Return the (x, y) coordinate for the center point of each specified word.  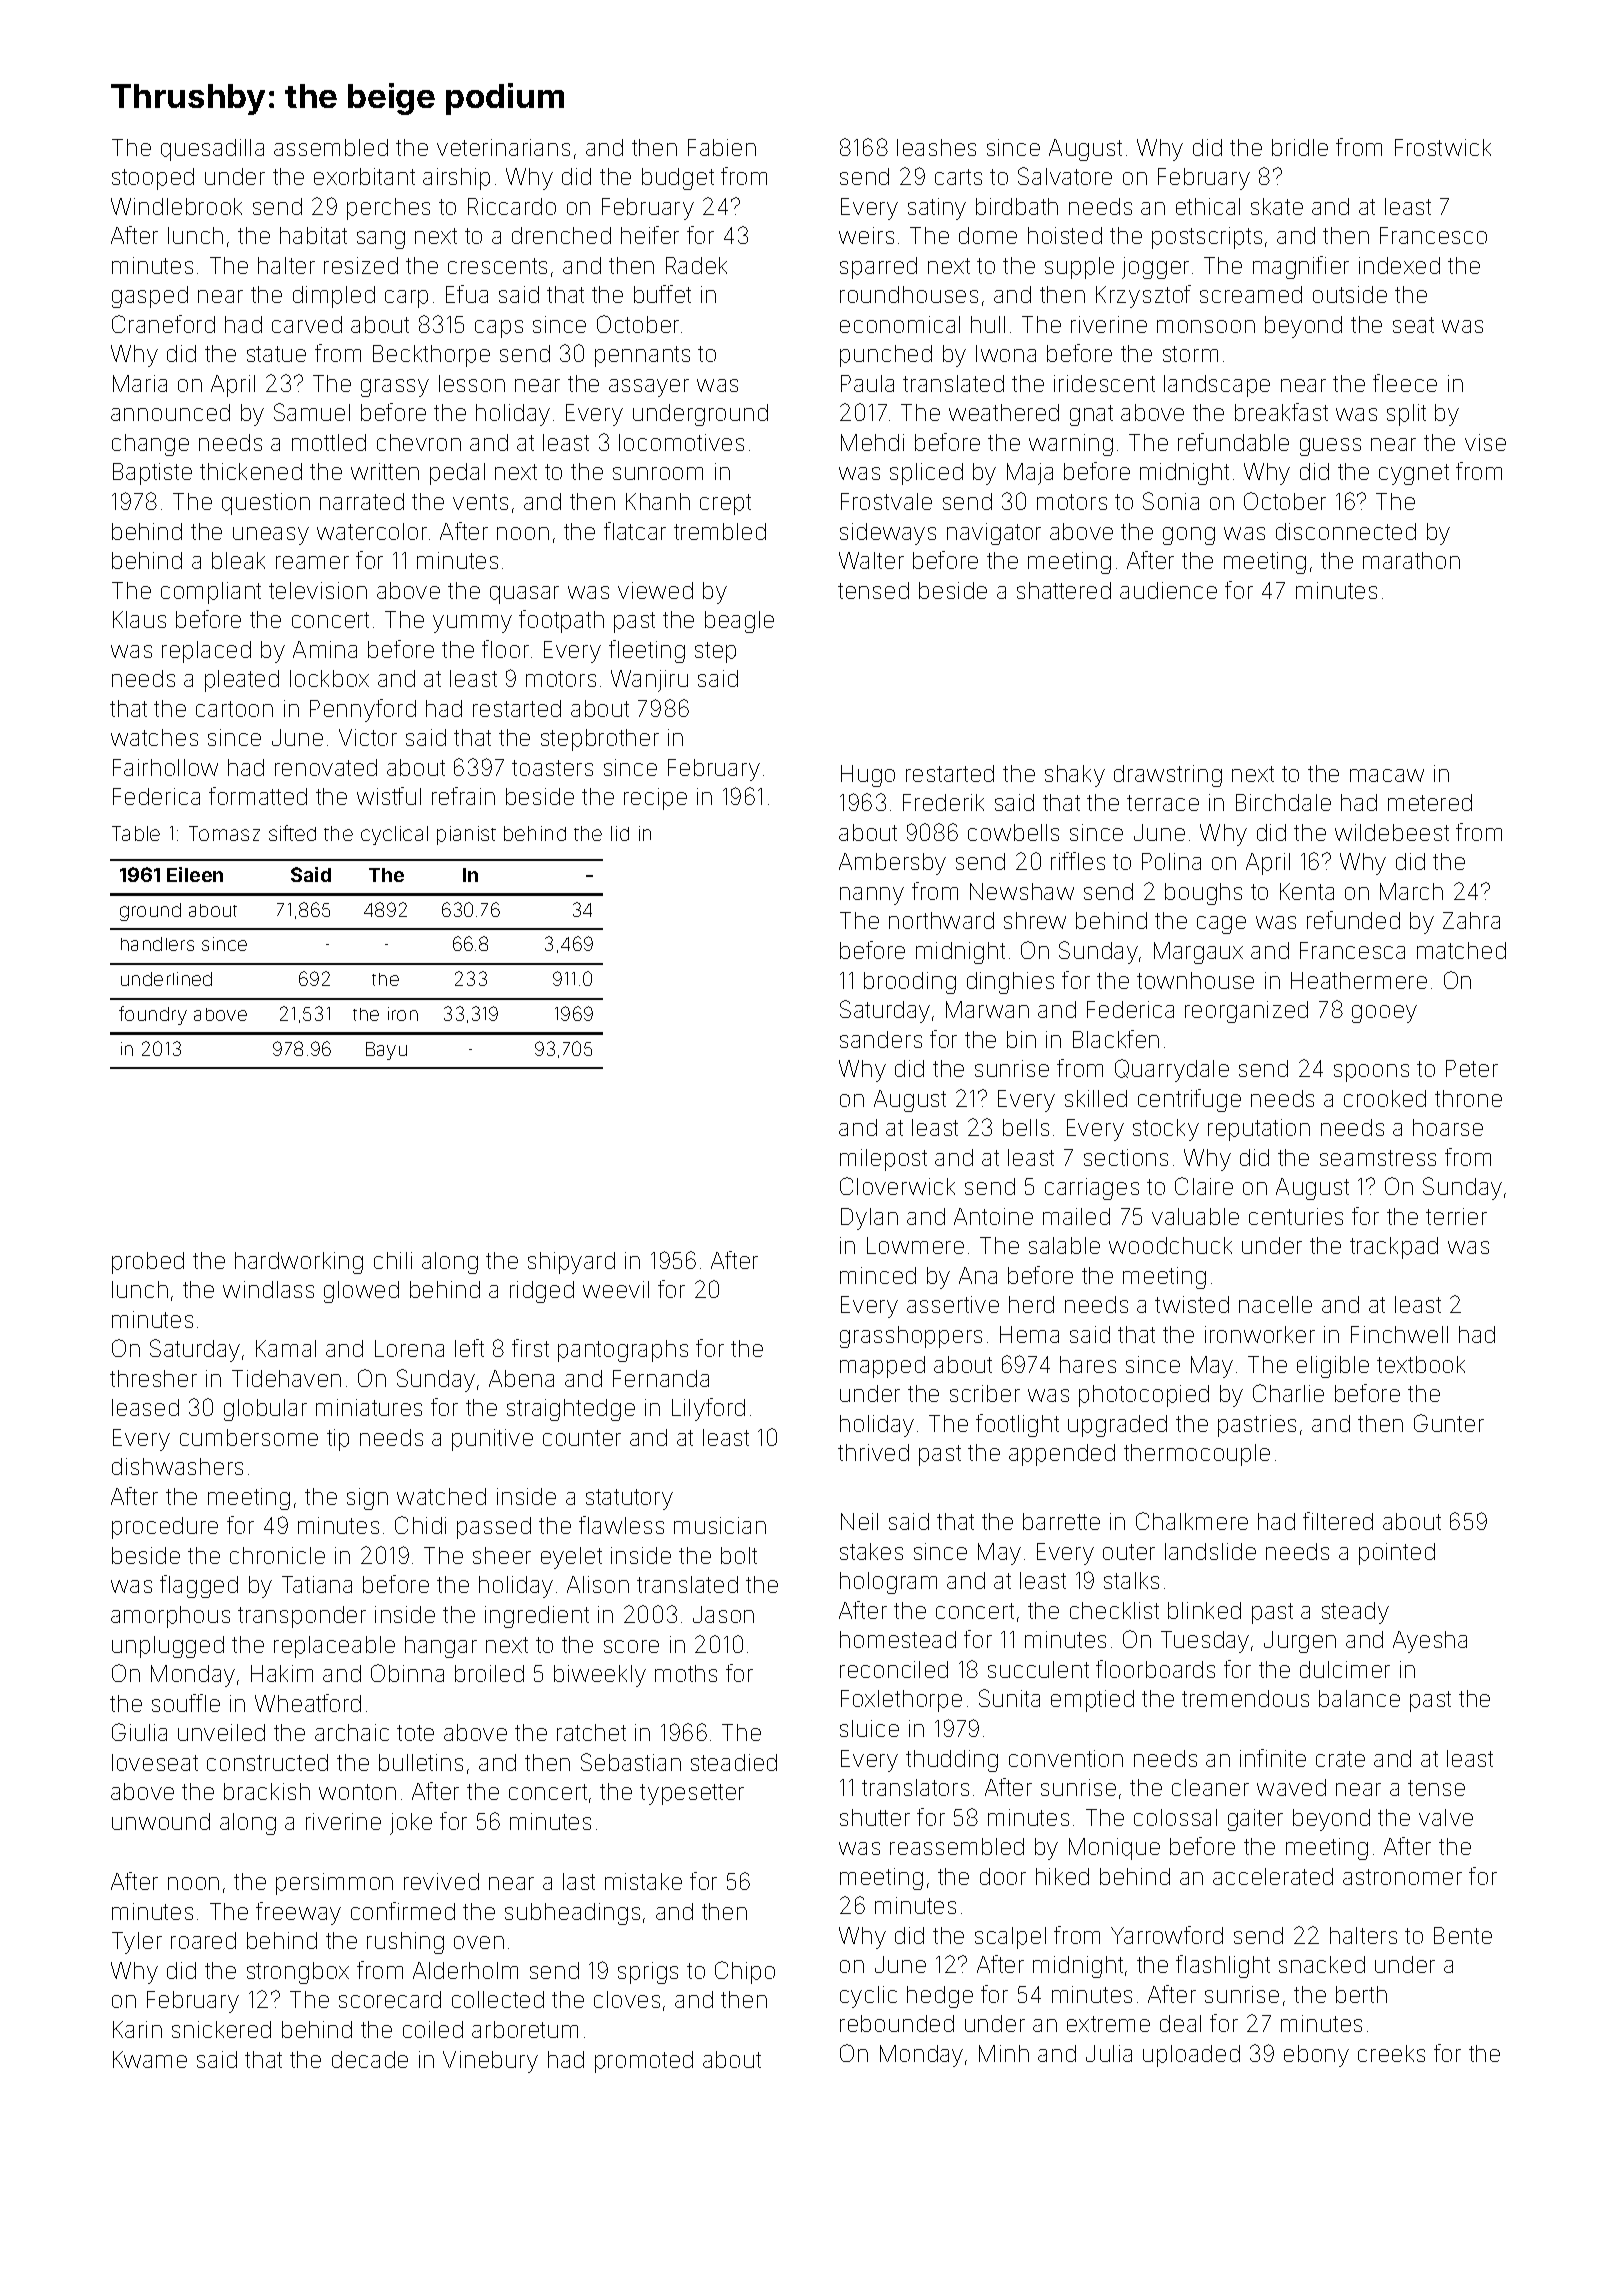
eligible (1333, 1367)
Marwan (987, 1009)
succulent (1038, 1669)
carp (406, 299)
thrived (873, 1452)
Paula (867, 383)
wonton (357, 1792)
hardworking (299, 1263)
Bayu (386, 1051)
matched (1461, 950)
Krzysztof (1143, 296)
